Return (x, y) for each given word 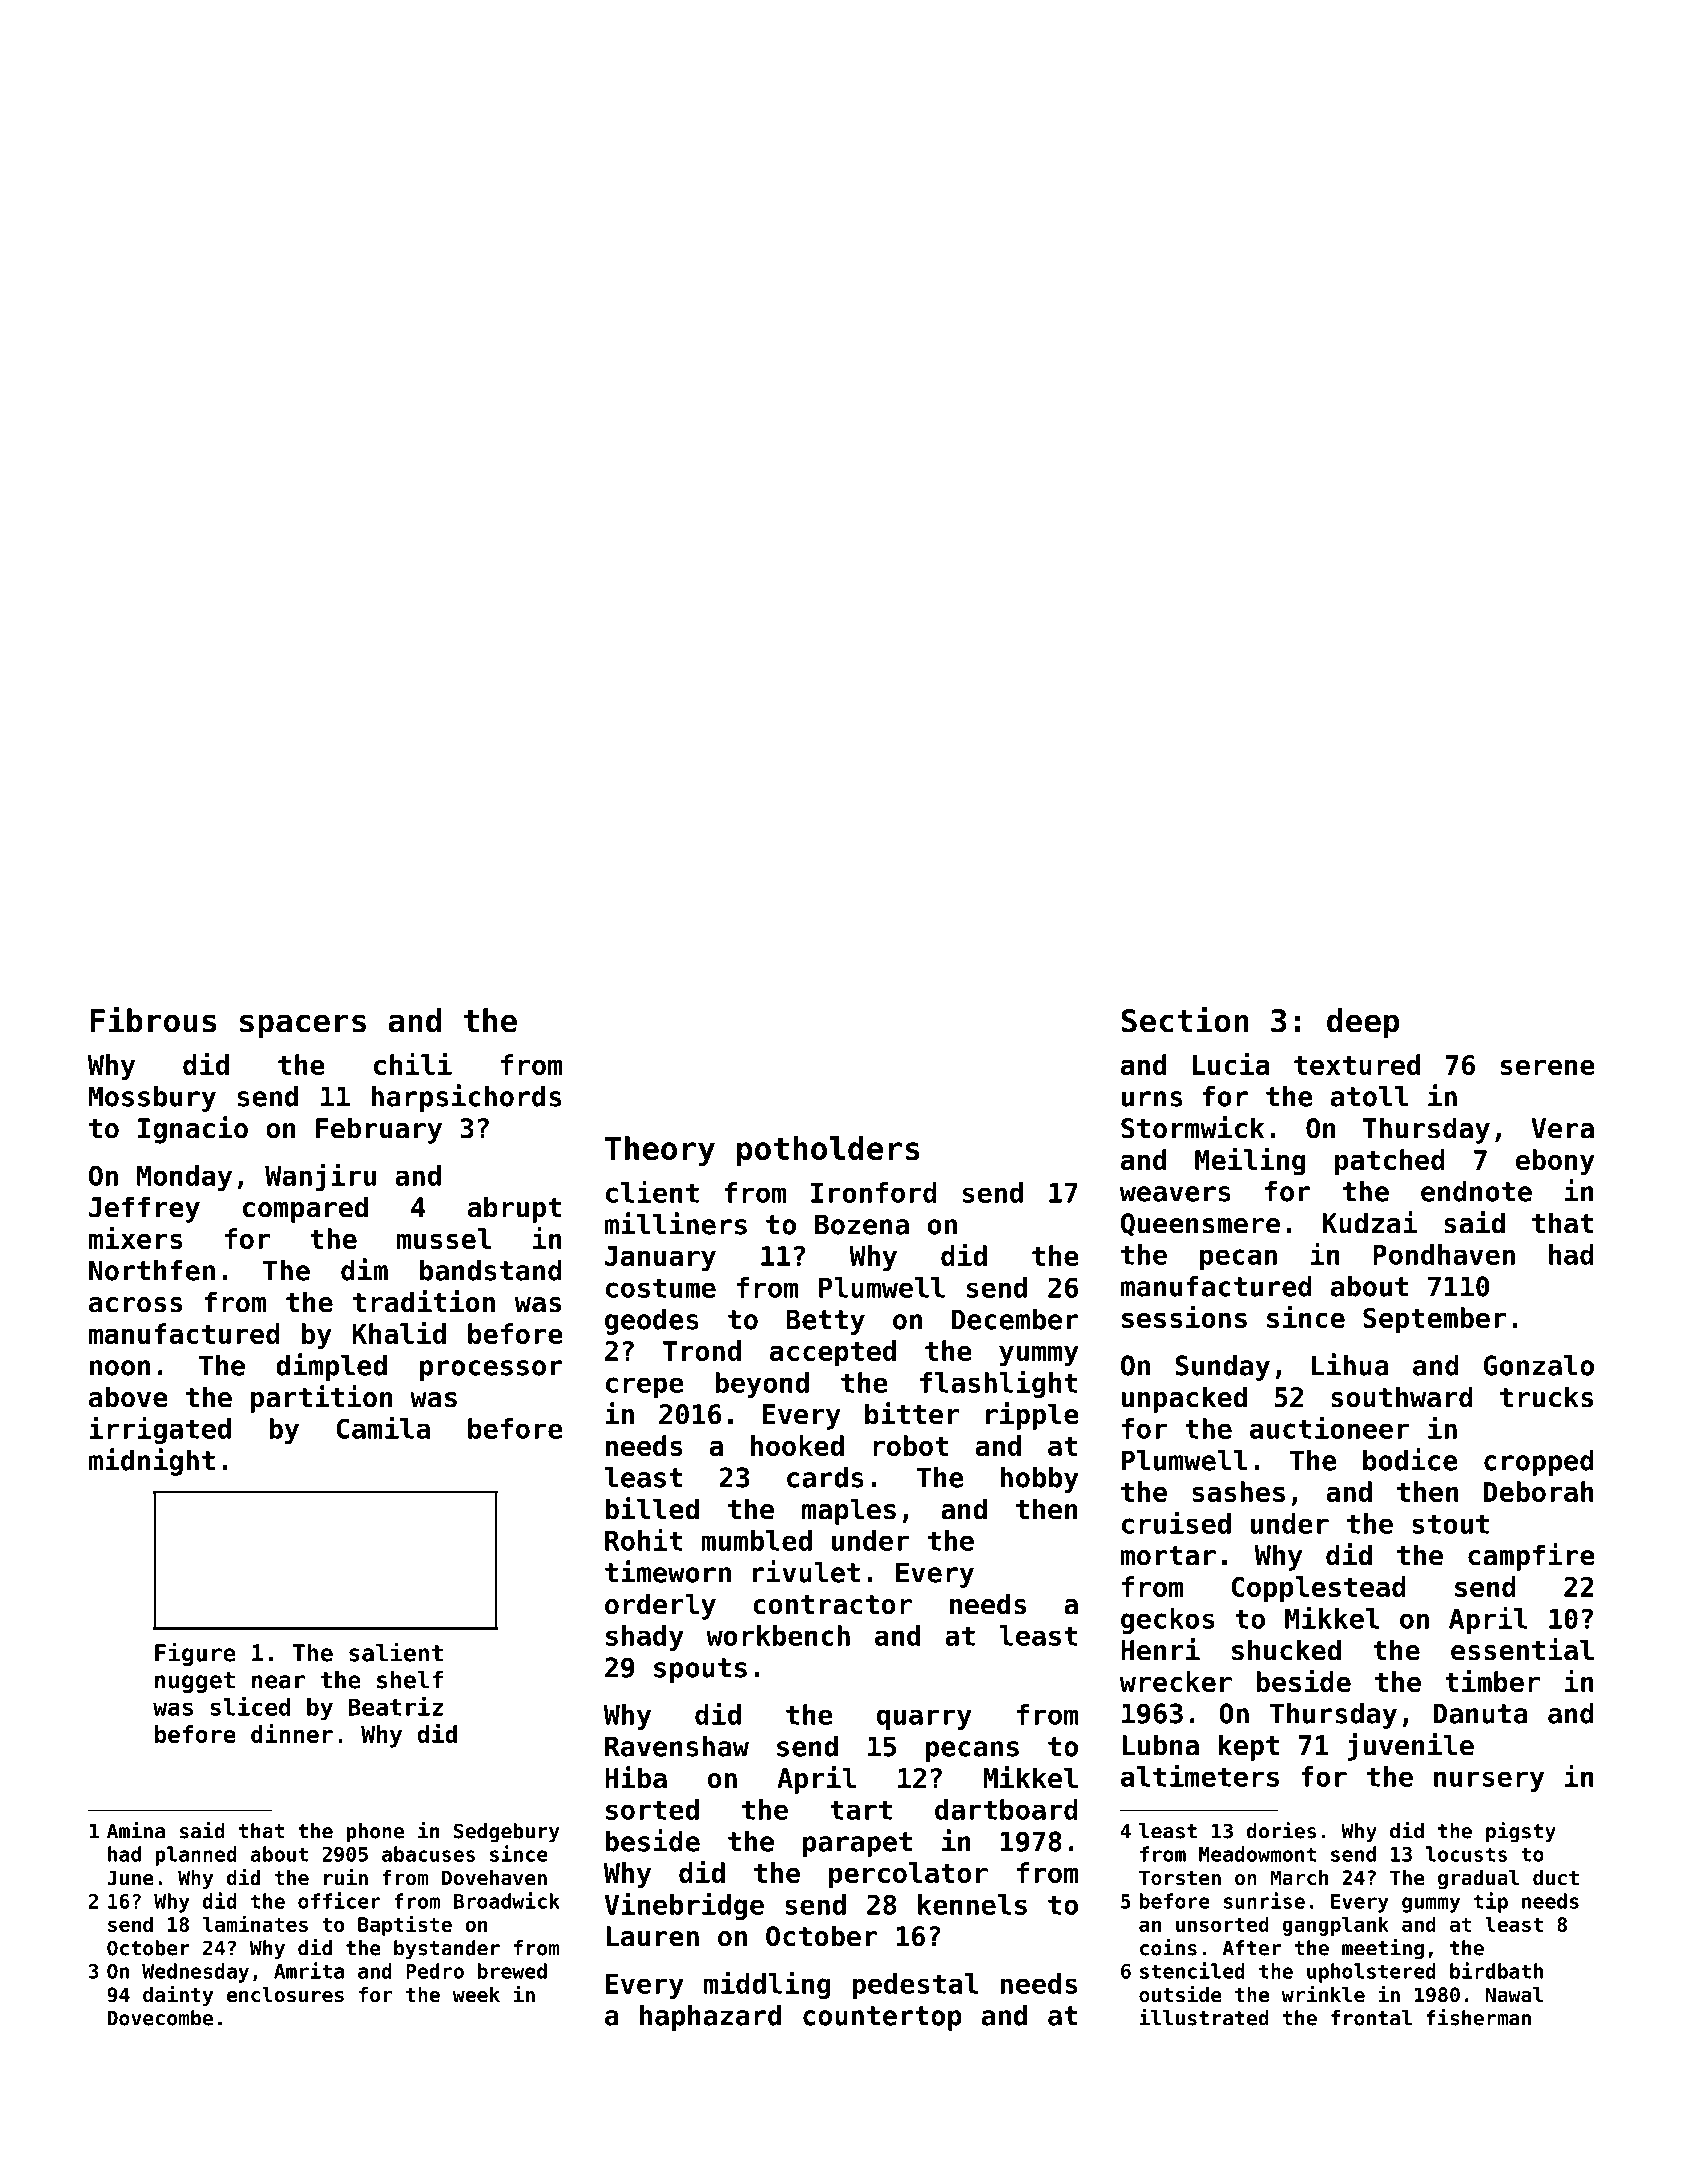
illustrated (1204, 2017)
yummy (1039, 1356)
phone (375, 1833)
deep (1363, 1023)
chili (413, 1064)
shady (645, 1638)
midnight (152, 1462)
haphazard (710, 2018)
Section (1185, 1019)
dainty (178, 1996)
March (1299, 1878)
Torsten (1180, 1878)
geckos (1168, 1621)
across (135, 1305)
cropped (1539, 1463)
